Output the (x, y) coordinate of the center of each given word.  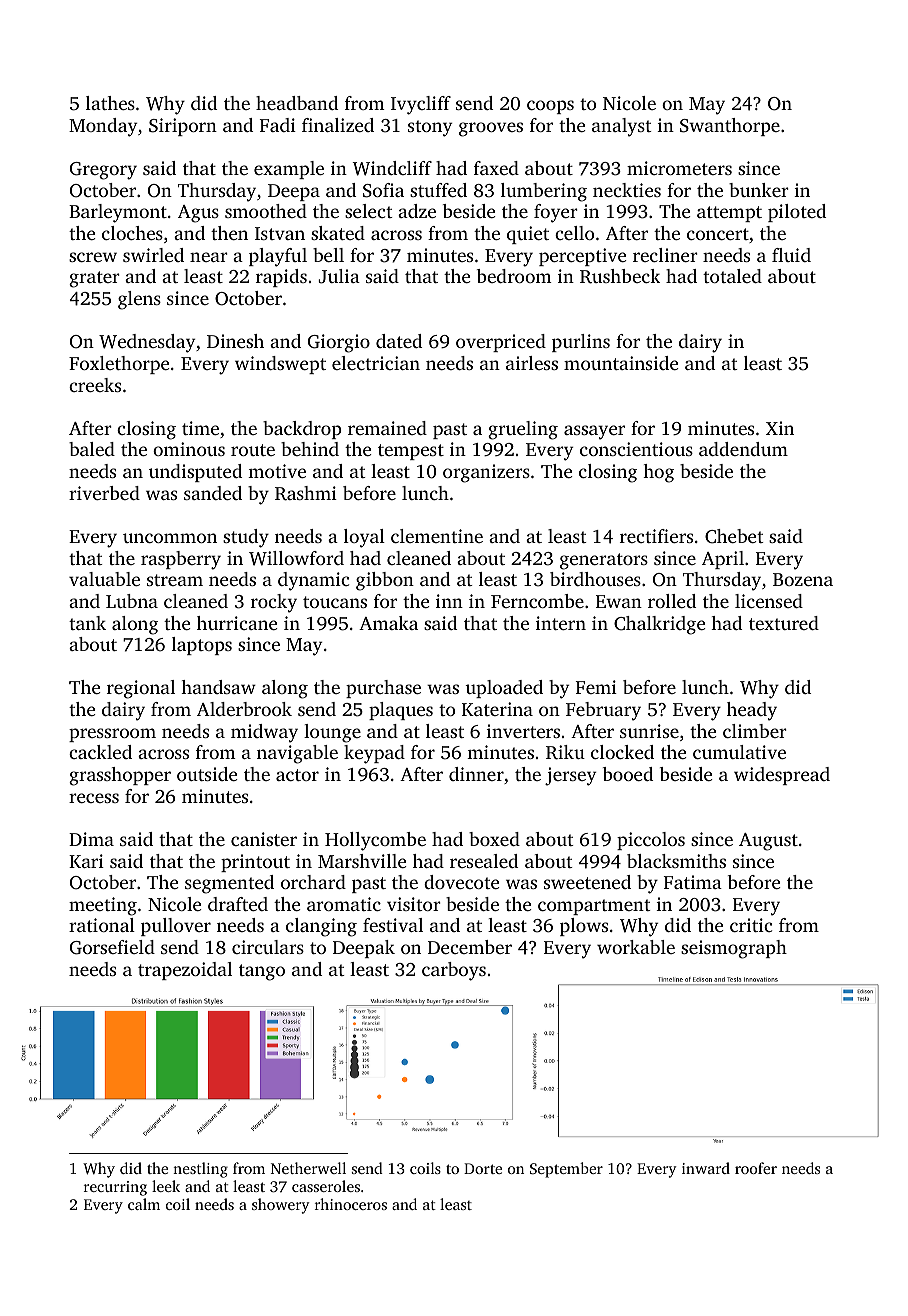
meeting (103, 906)
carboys (454, 971)
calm (144, 1204)
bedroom (514, 276)
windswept (280, 365)
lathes (110, 103)
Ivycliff (421, 105)
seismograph (734, 949)
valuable (104, 579)
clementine (437, 536)
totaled (732, 276)
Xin (780, 428)
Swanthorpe (730, 127)
